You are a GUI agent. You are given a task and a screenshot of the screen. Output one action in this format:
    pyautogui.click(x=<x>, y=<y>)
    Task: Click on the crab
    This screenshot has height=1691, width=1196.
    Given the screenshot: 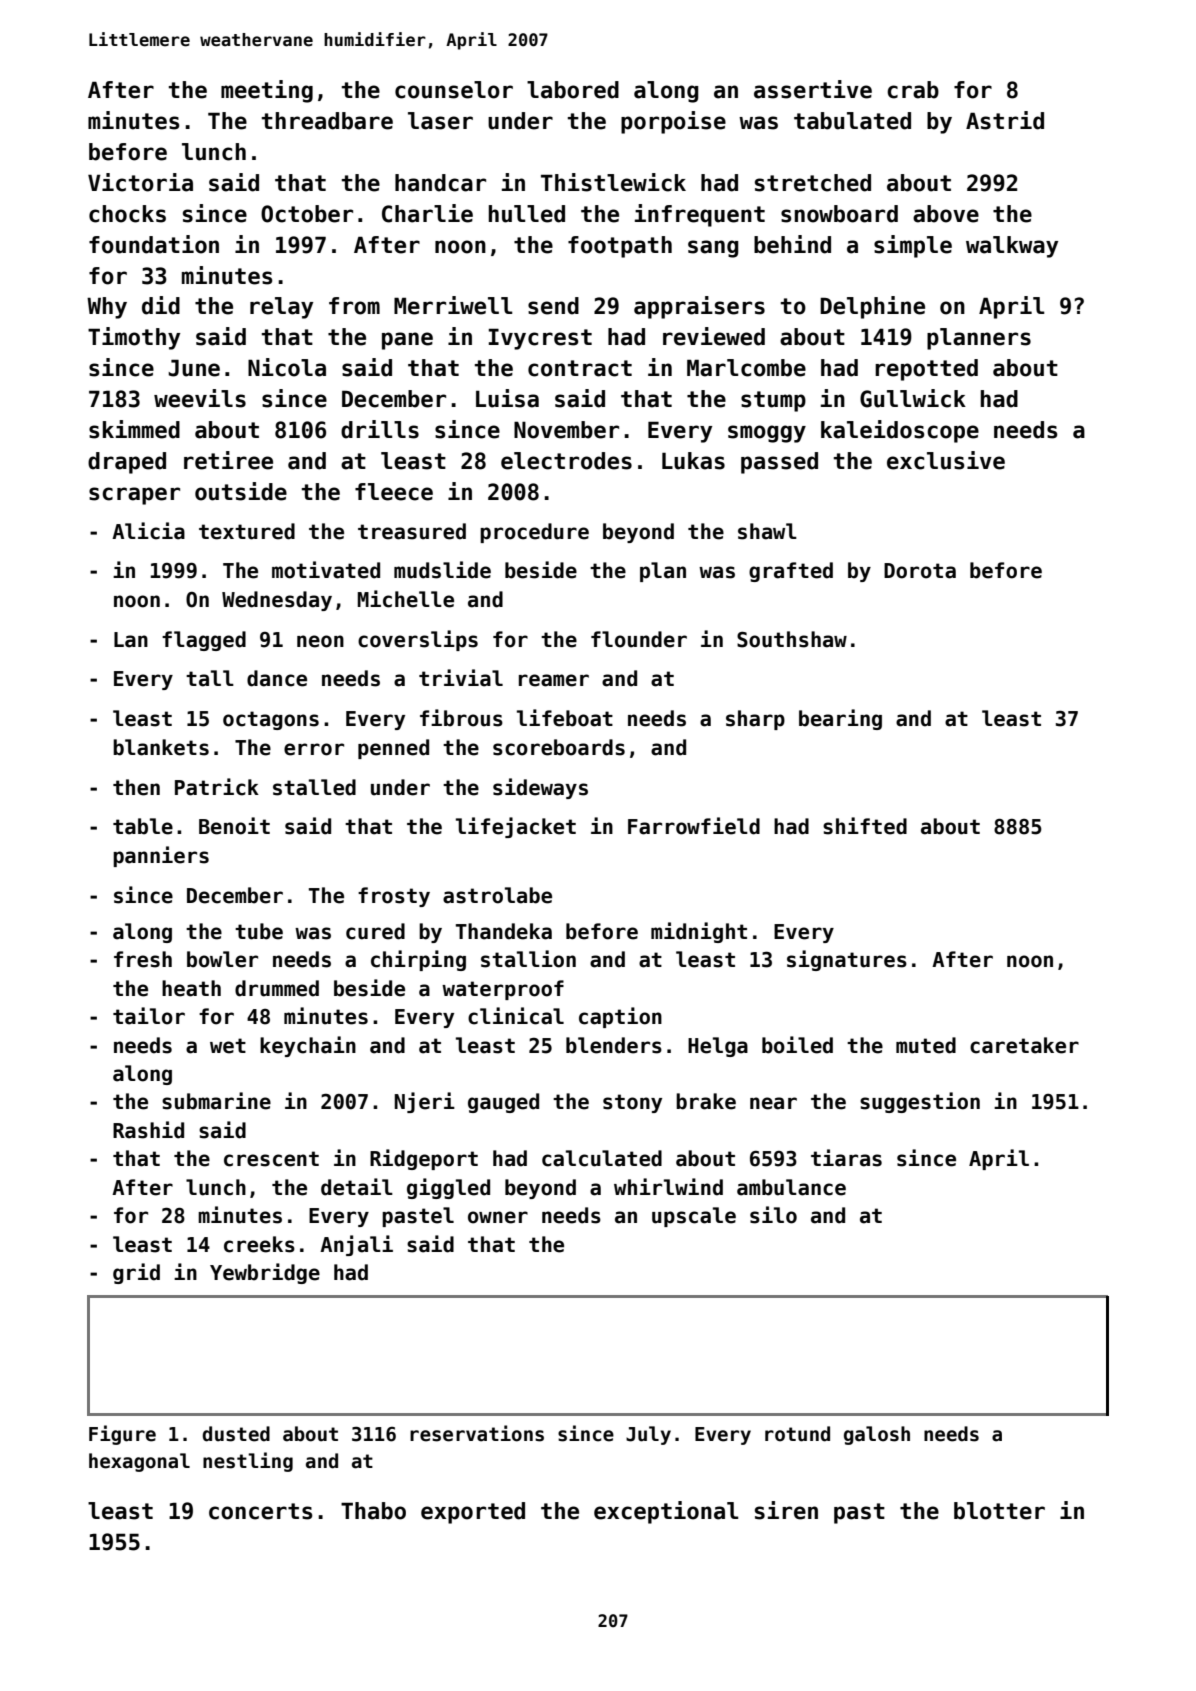 What is the action you would take?
    pyautogui.click(x=913, y=90)
